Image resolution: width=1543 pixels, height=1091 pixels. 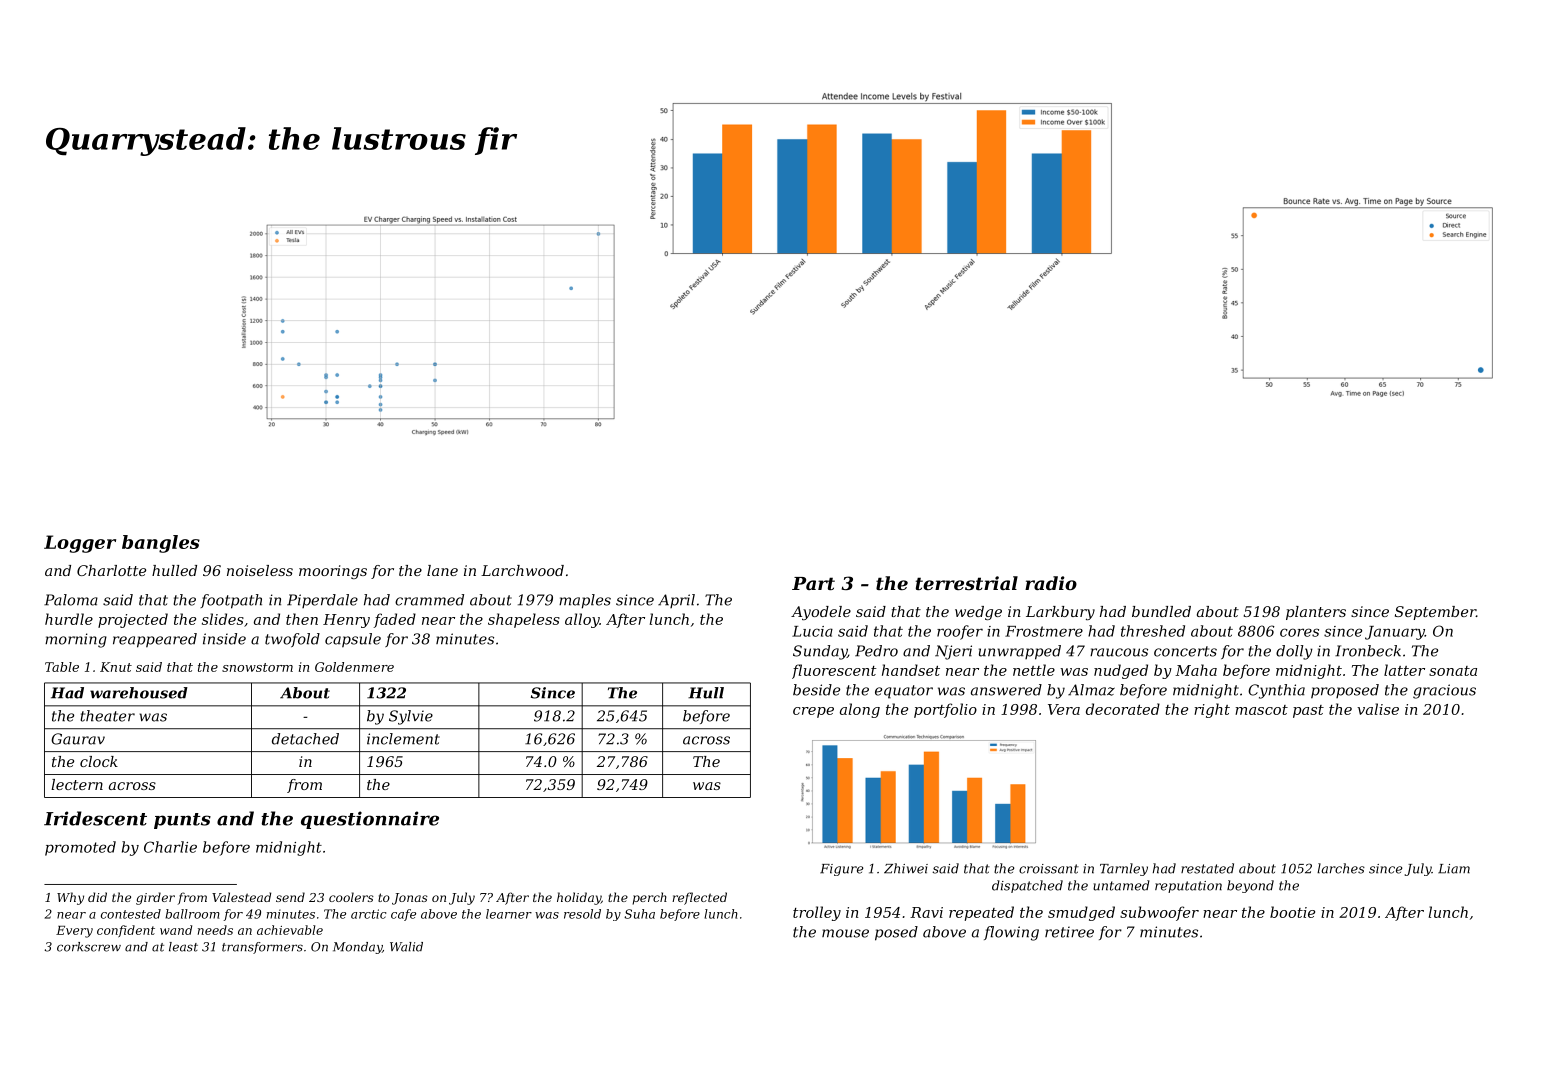 What do you see at coordinates (1051, 583) in the image?
I see `radio` at bounding box center [1051, 583].
